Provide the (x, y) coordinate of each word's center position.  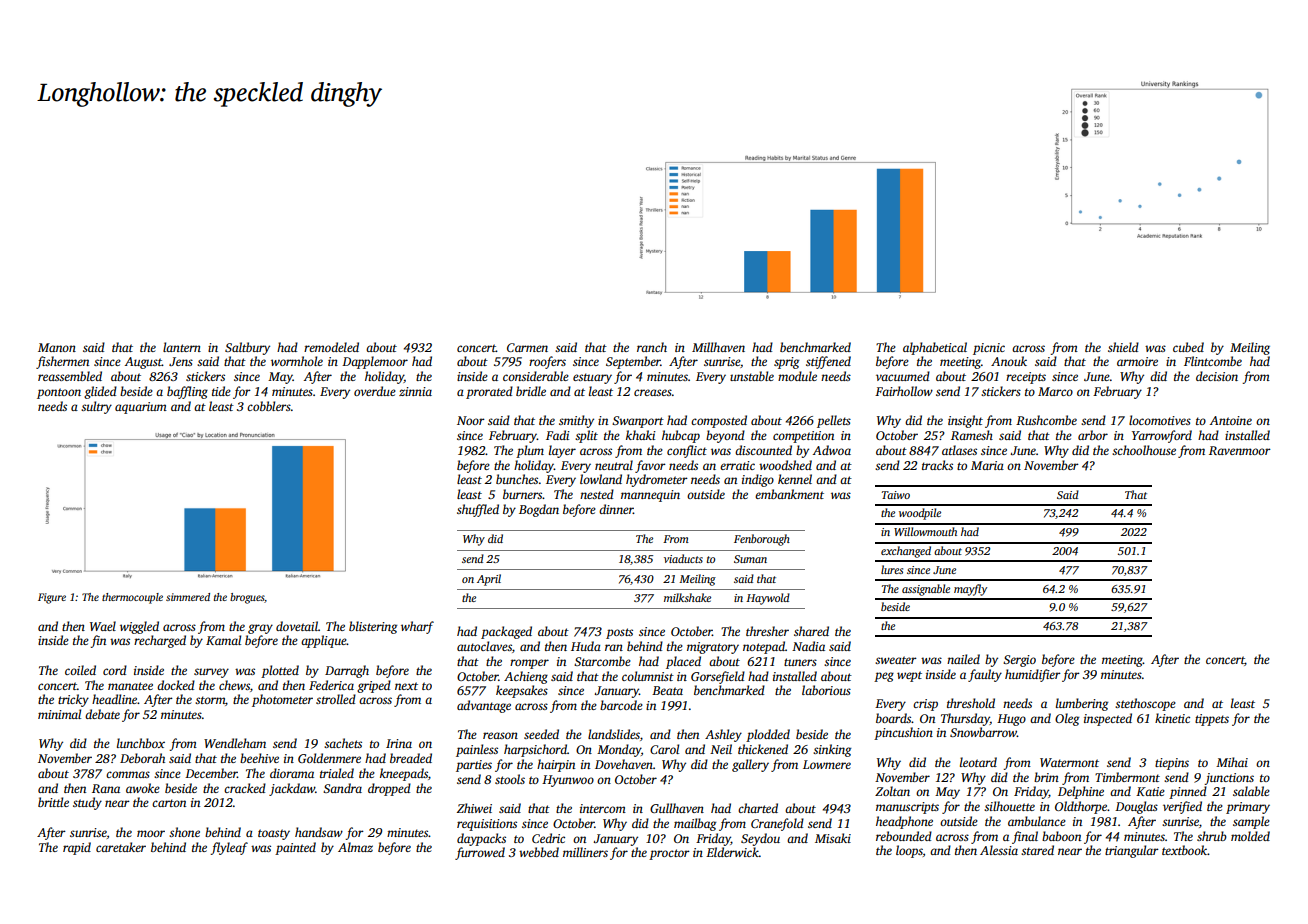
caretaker (121, 847)
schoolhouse (1144, 450)
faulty (985, 675)
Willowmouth (925, 531)
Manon (57, 347)
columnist (648, 676)
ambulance (1037, 821)
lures (892, 569)
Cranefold (777, 824)
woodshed (785, 465)
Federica (331, 685)
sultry (96, 407)
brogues (247, 598)
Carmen (527, 347)
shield (1123, 347)
